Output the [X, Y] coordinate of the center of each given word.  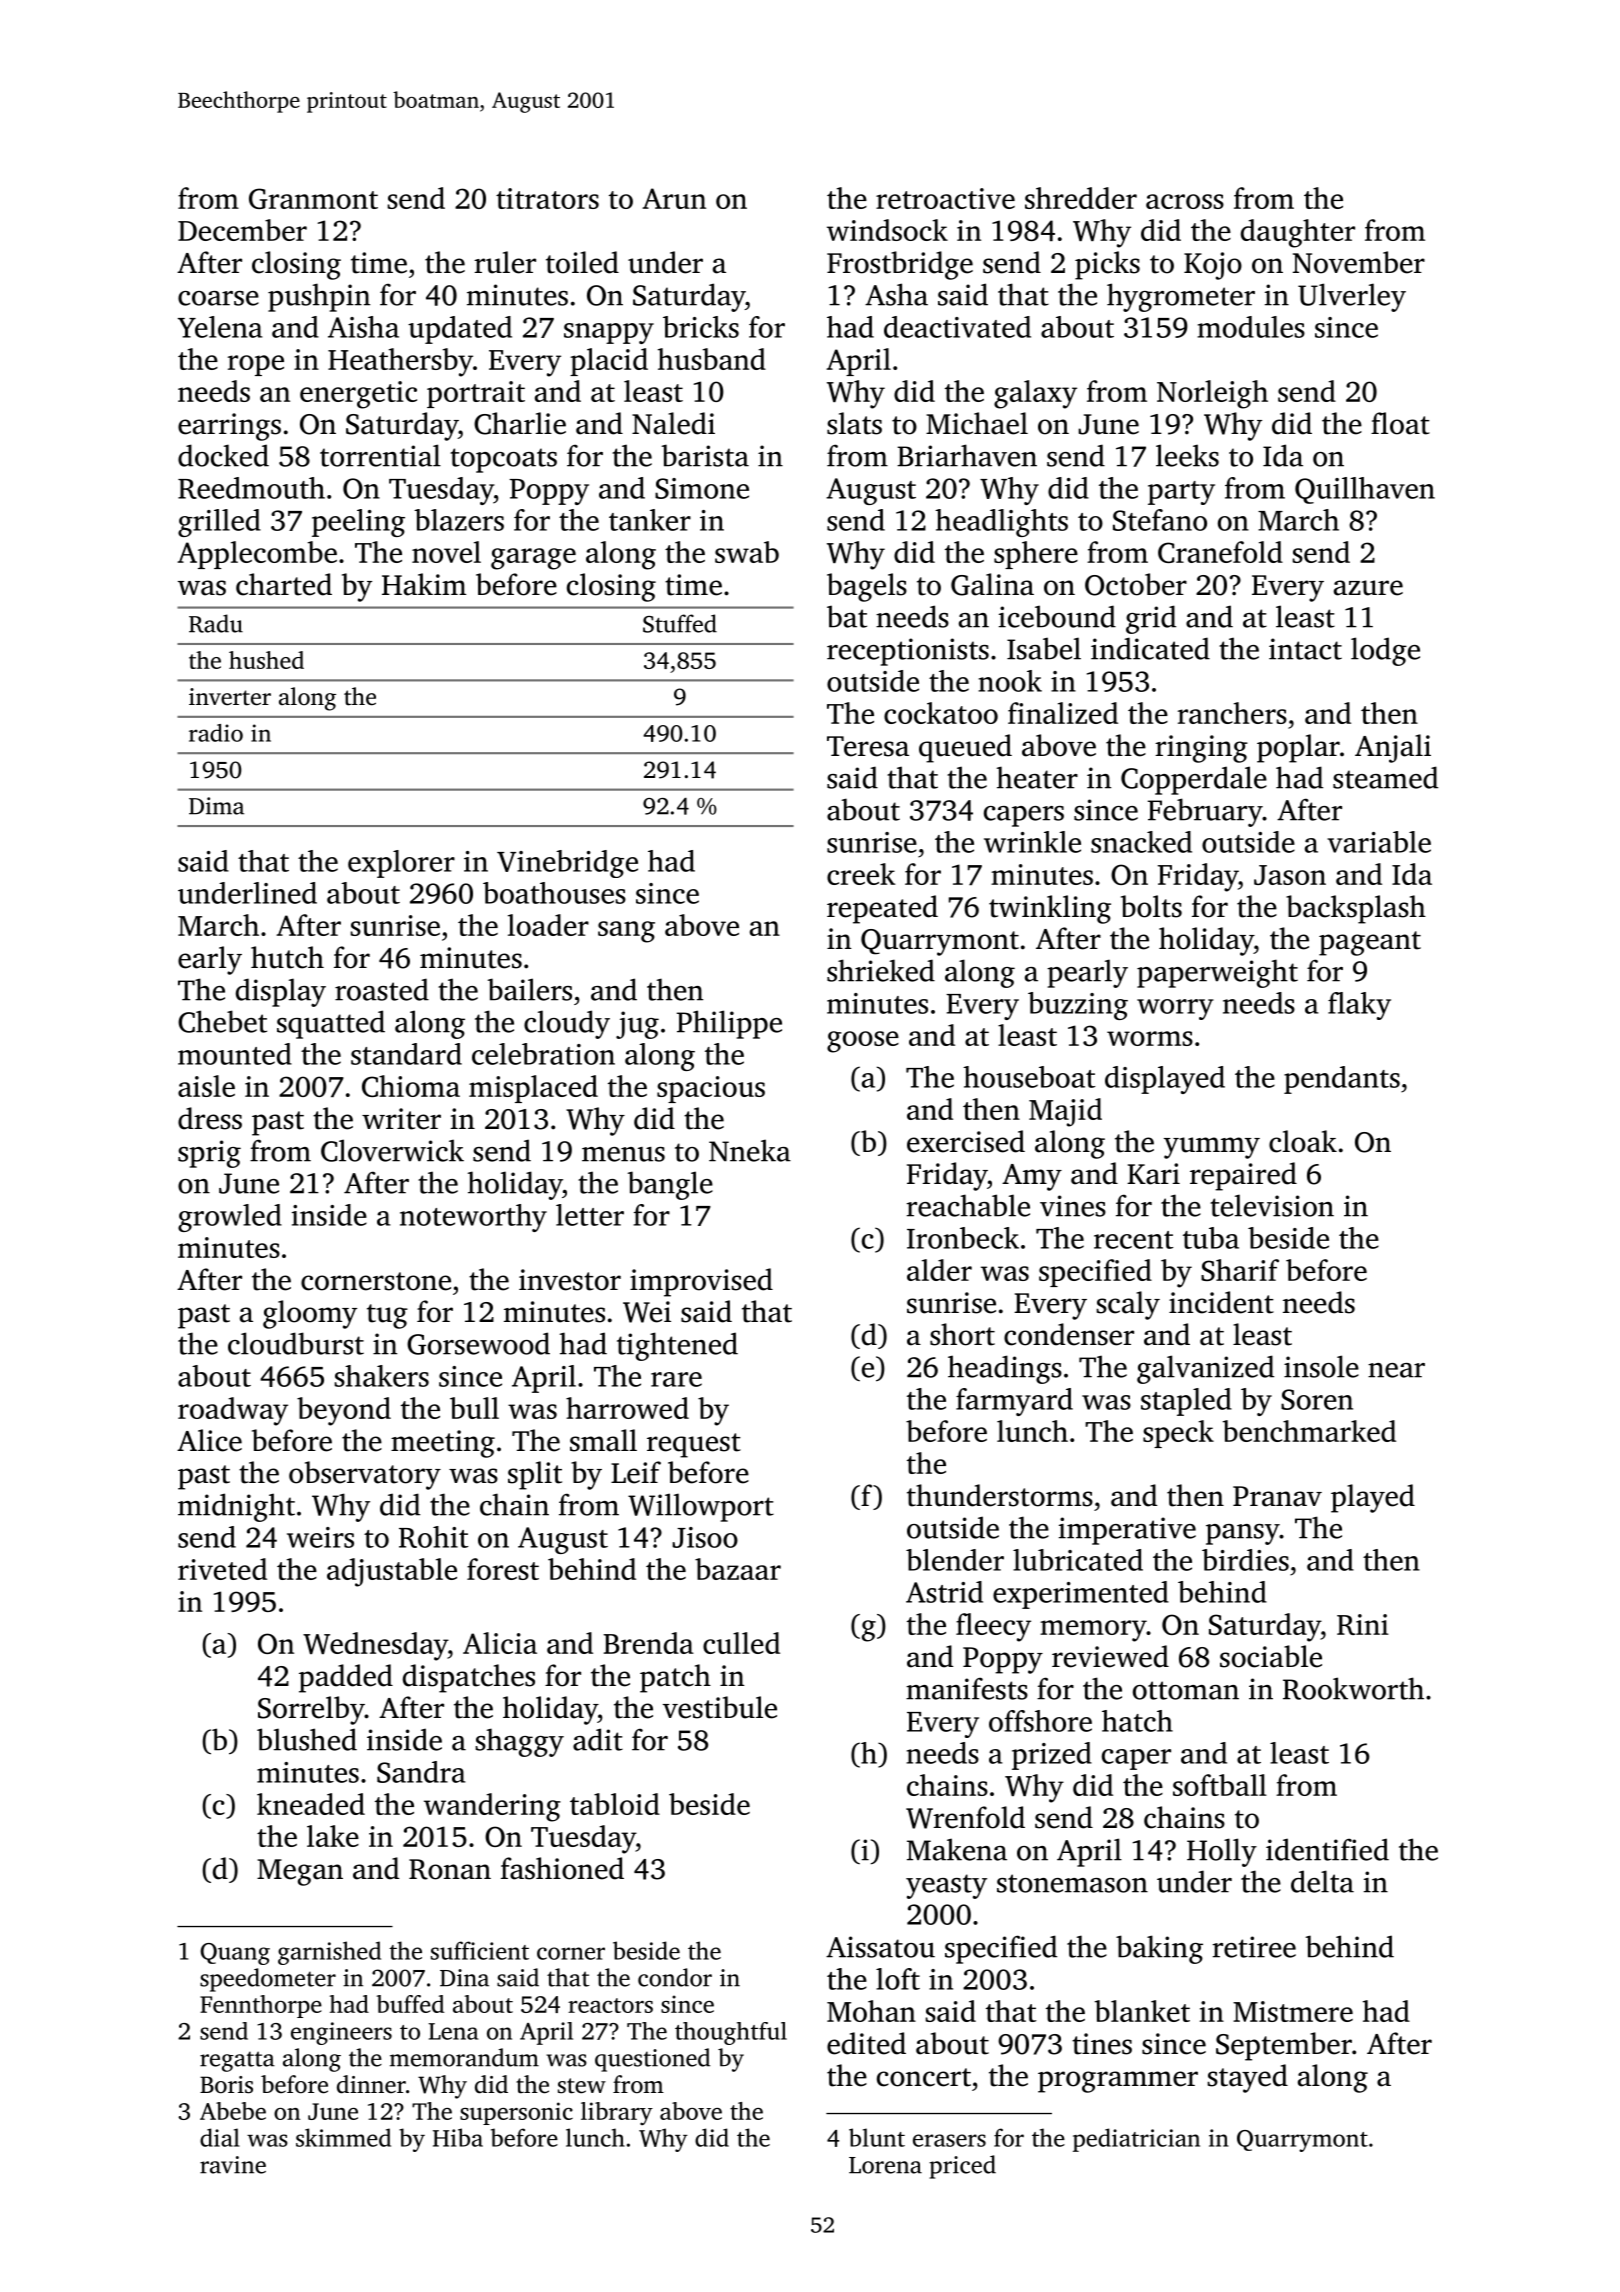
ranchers [1232, 713]
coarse [218, 298]
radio [216, 733]
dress [210, 1118]
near [1396, 1370]
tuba [1211, 1238]
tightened [677, 1346]
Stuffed [680, 623]
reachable [968, 1205]
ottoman [1186, 1690]
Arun [674, 198]
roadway [233, 1411]
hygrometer [1181, 297]
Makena [957, 1849]
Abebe [233, 2111]
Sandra [421, 1772]
